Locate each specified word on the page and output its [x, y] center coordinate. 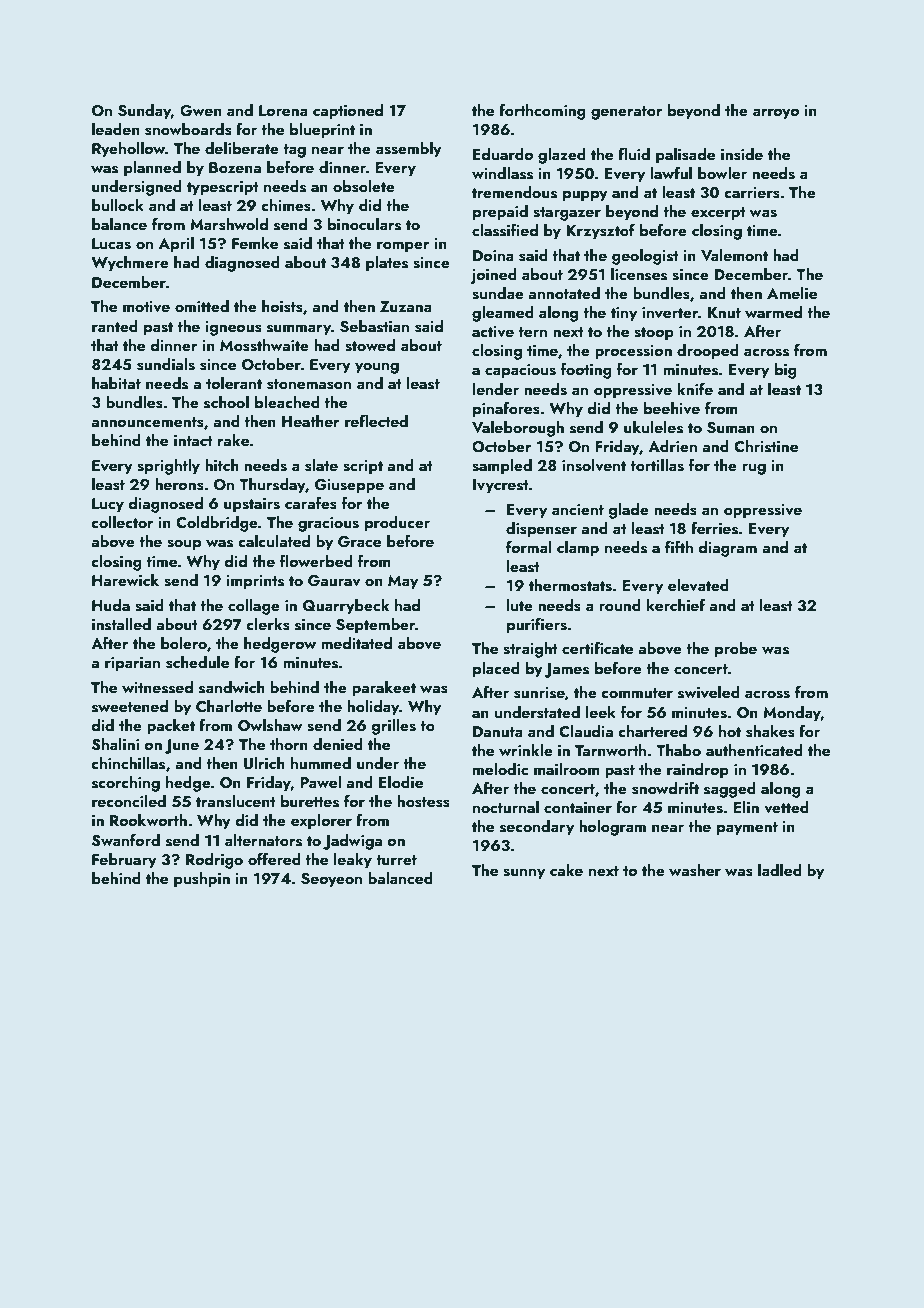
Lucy [108, 505]
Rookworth [148, 820]
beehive [672, 408]
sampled [502, 467]
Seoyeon [331, 880]
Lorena [283, 110]
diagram [727, 549]
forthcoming [542, 111]
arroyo [776, 114]
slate [321, 465]
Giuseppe [349, 486]
